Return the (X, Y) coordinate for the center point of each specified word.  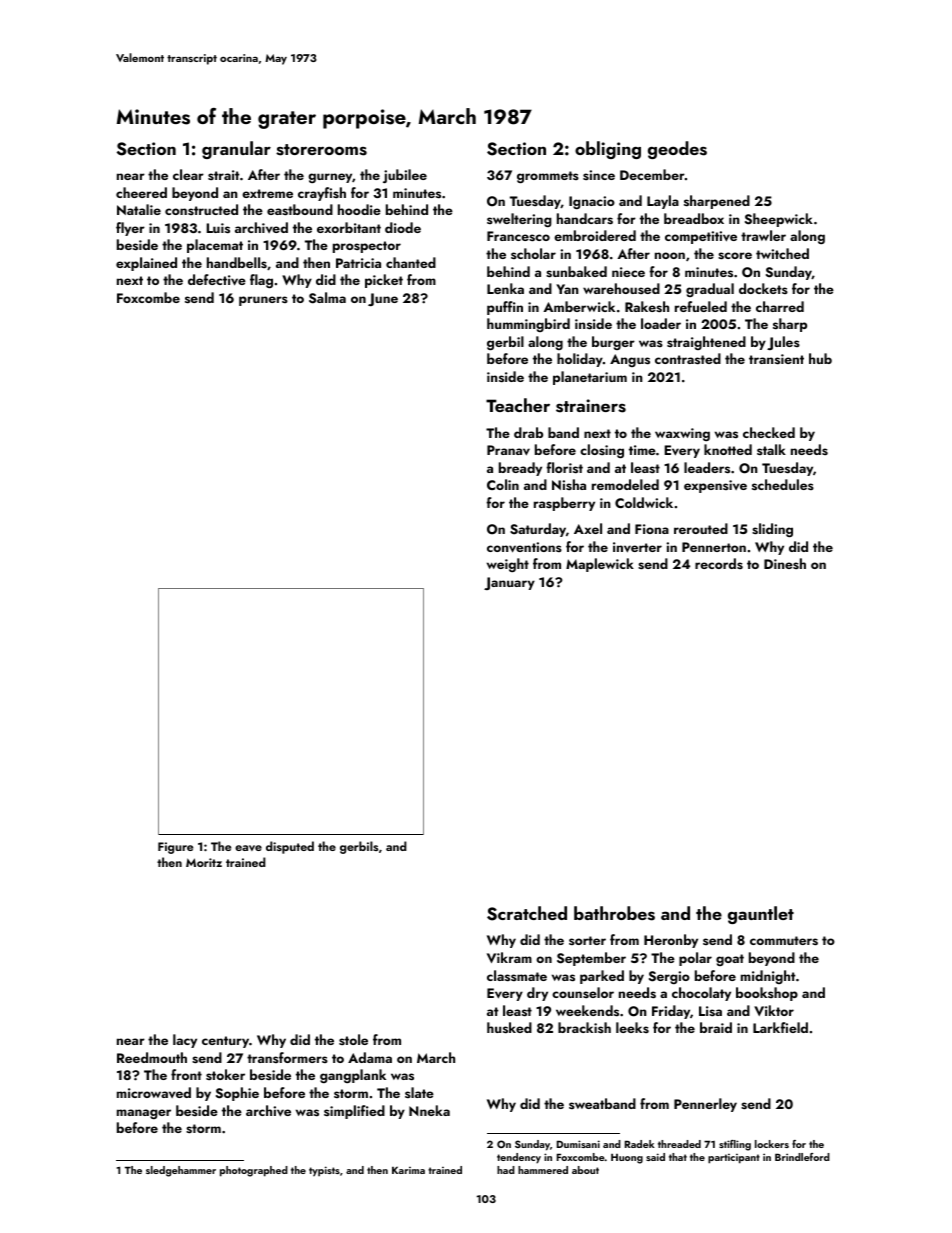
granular (236, 150)
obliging (608, 150)
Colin (503, 484)
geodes (677, 150)
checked (769, 432)
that (678, 1157)
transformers (287, 1057)
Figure (175, 848)
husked (509, 1027)
